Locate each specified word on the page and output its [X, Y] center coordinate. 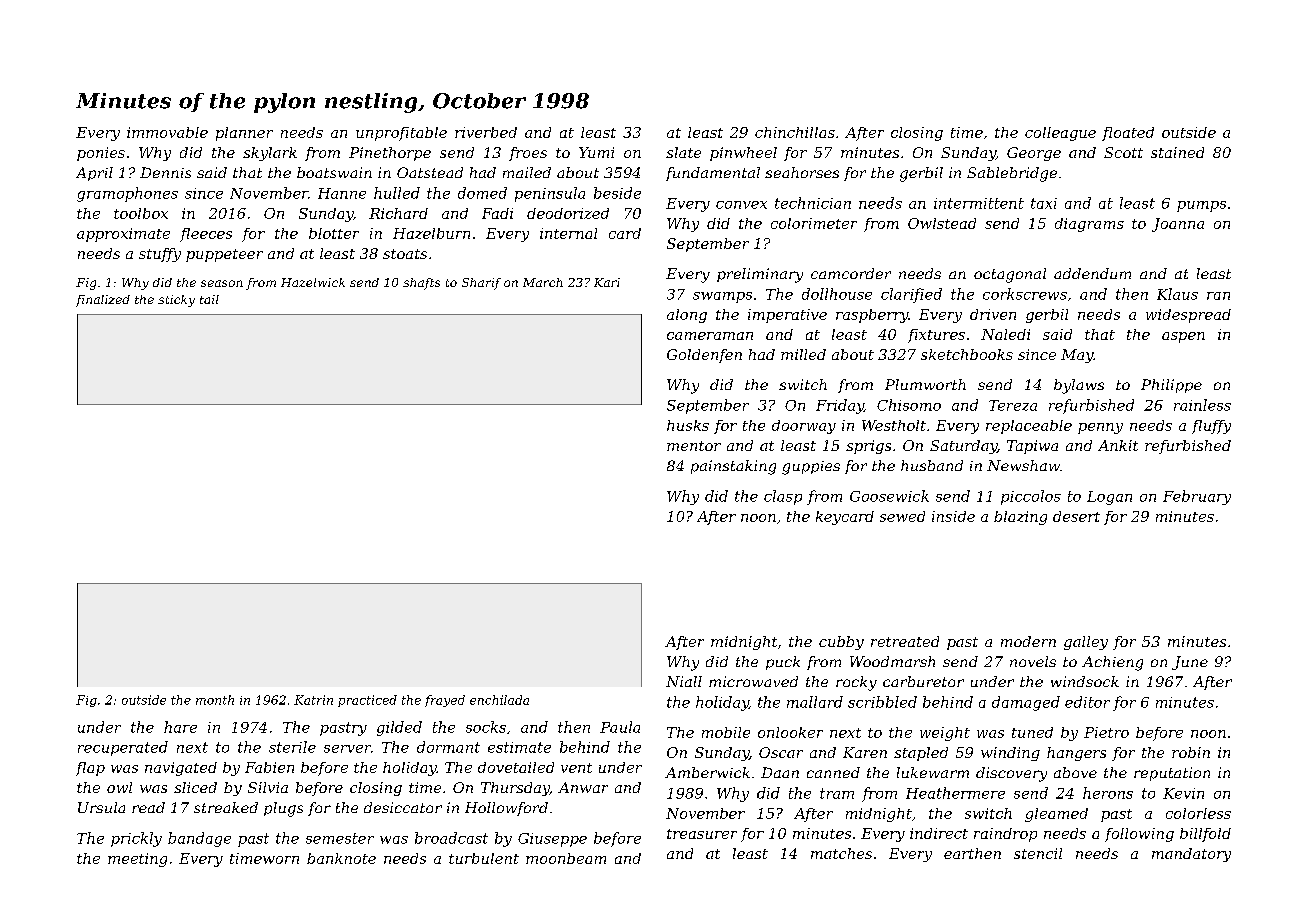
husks [688, 425]
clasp [783, 497]
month [215, 700]
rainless [1202, 405]
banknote [341, 858]
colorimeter [814, 223]
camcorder [851, 273]
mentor [694, 446]
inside [953, 516]
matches [841, 853]
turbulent [484, 858]
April [94, 174]
